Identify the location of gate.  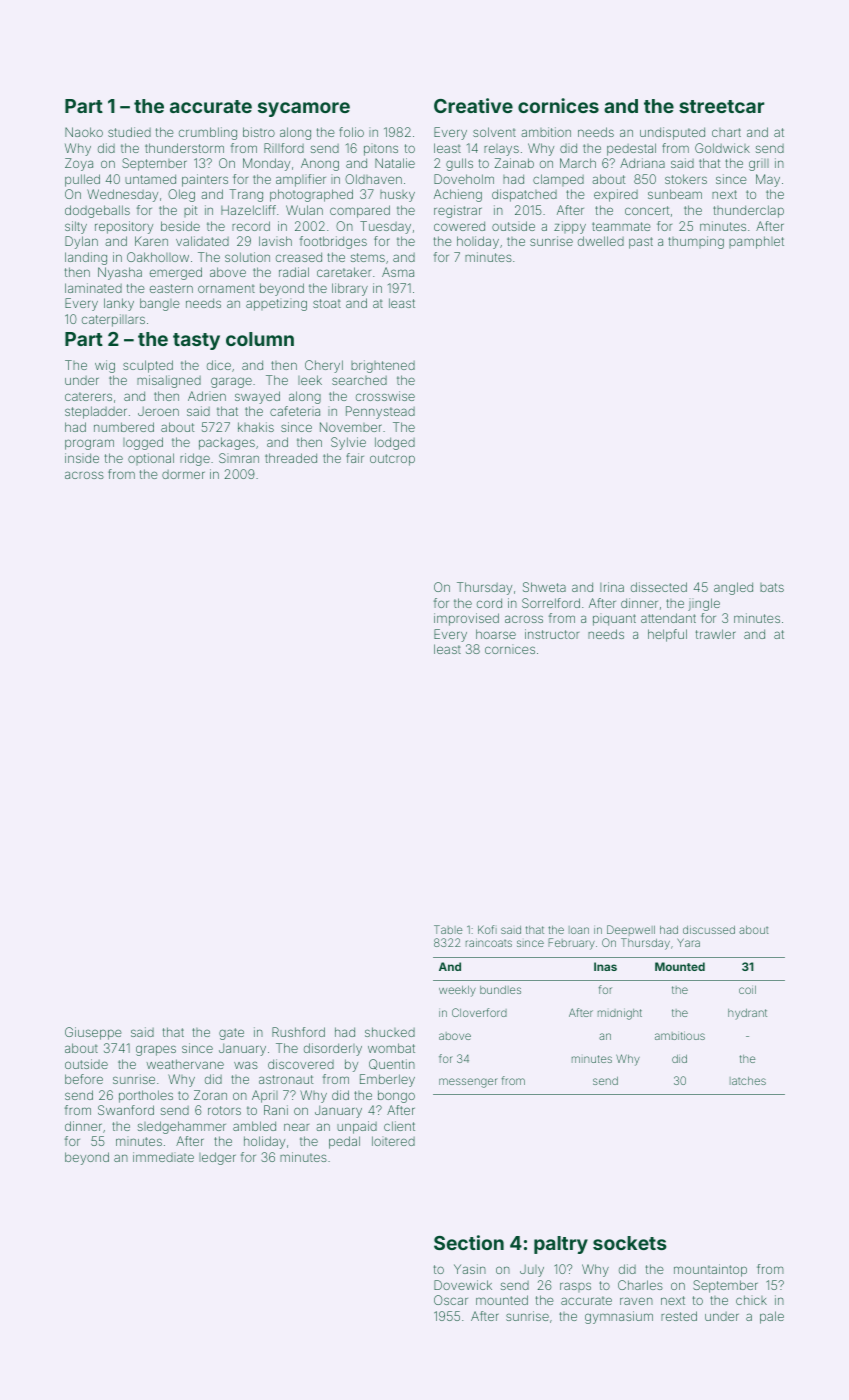
(231, 1034).
